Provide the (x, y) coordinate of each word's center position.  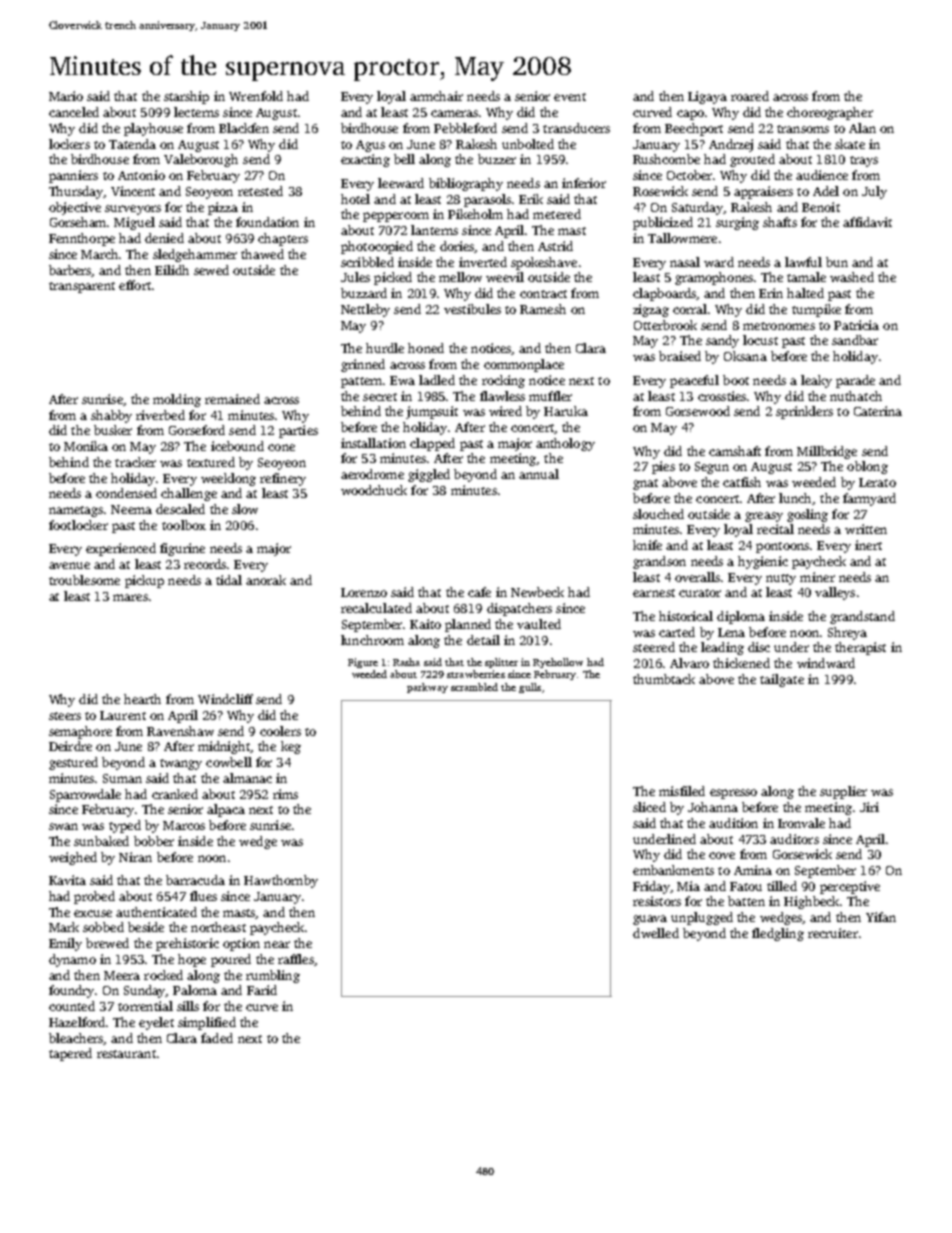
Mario (66, 96)
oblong (867, 467)
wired (505, 411)
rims (285, 794)
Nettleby (365, 310)
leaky (816, 381)
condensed (126, 493)
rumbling (273, 976)
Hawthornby (281, 881)
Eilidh (172, 270)
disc (759, 647)
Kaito (425, 624)
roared (750, 96)
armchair (436, 96)
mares (130, 597)
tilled (782, 886)
